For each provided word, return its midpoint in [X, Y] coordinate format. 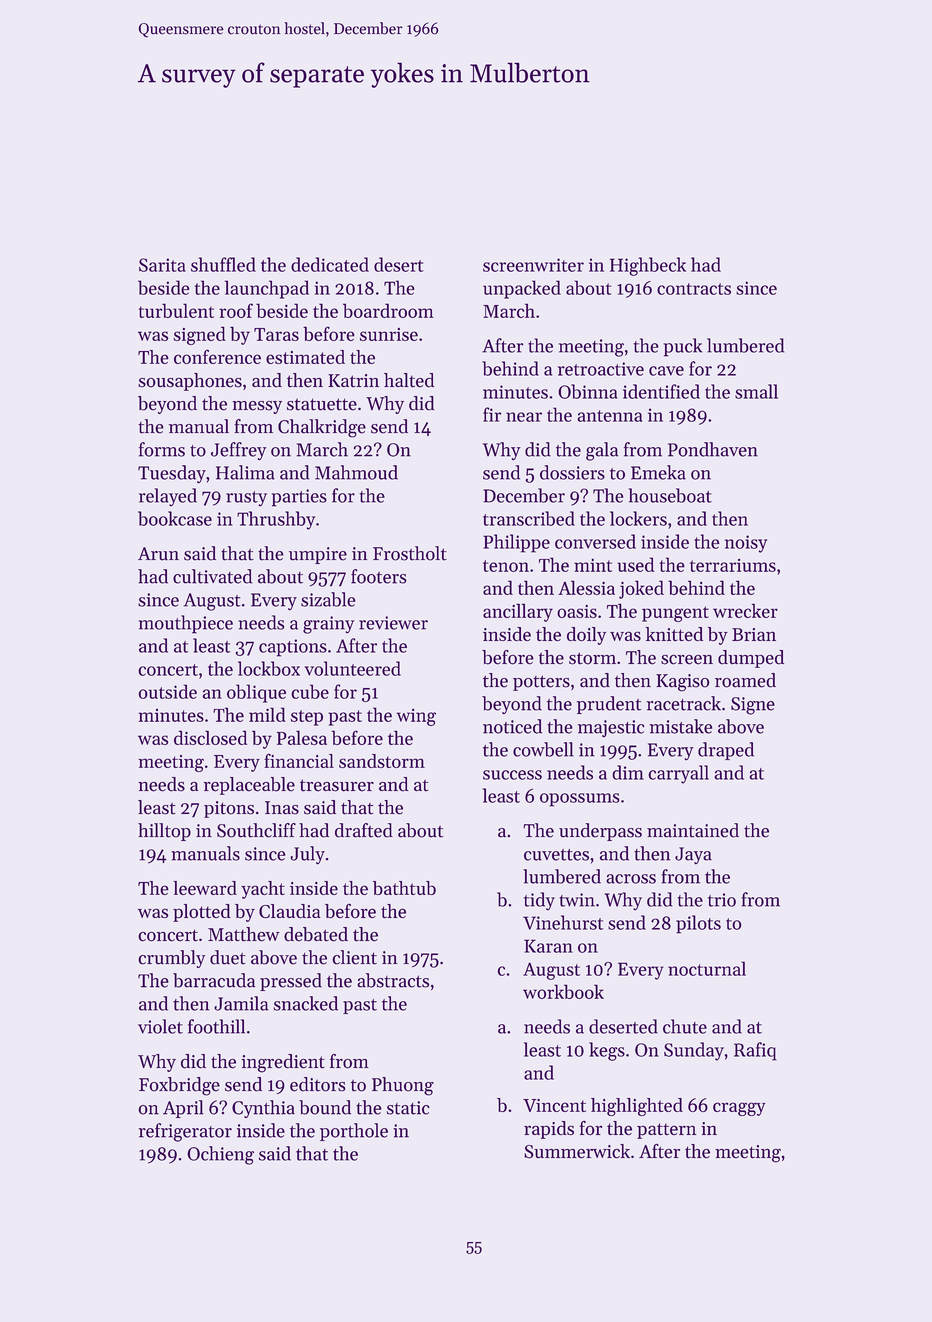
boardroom [388, 310]
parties [299, 498]
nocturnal [707, 968]
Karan [548, 946]
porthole [354, 1132]
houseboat [670, 495]
